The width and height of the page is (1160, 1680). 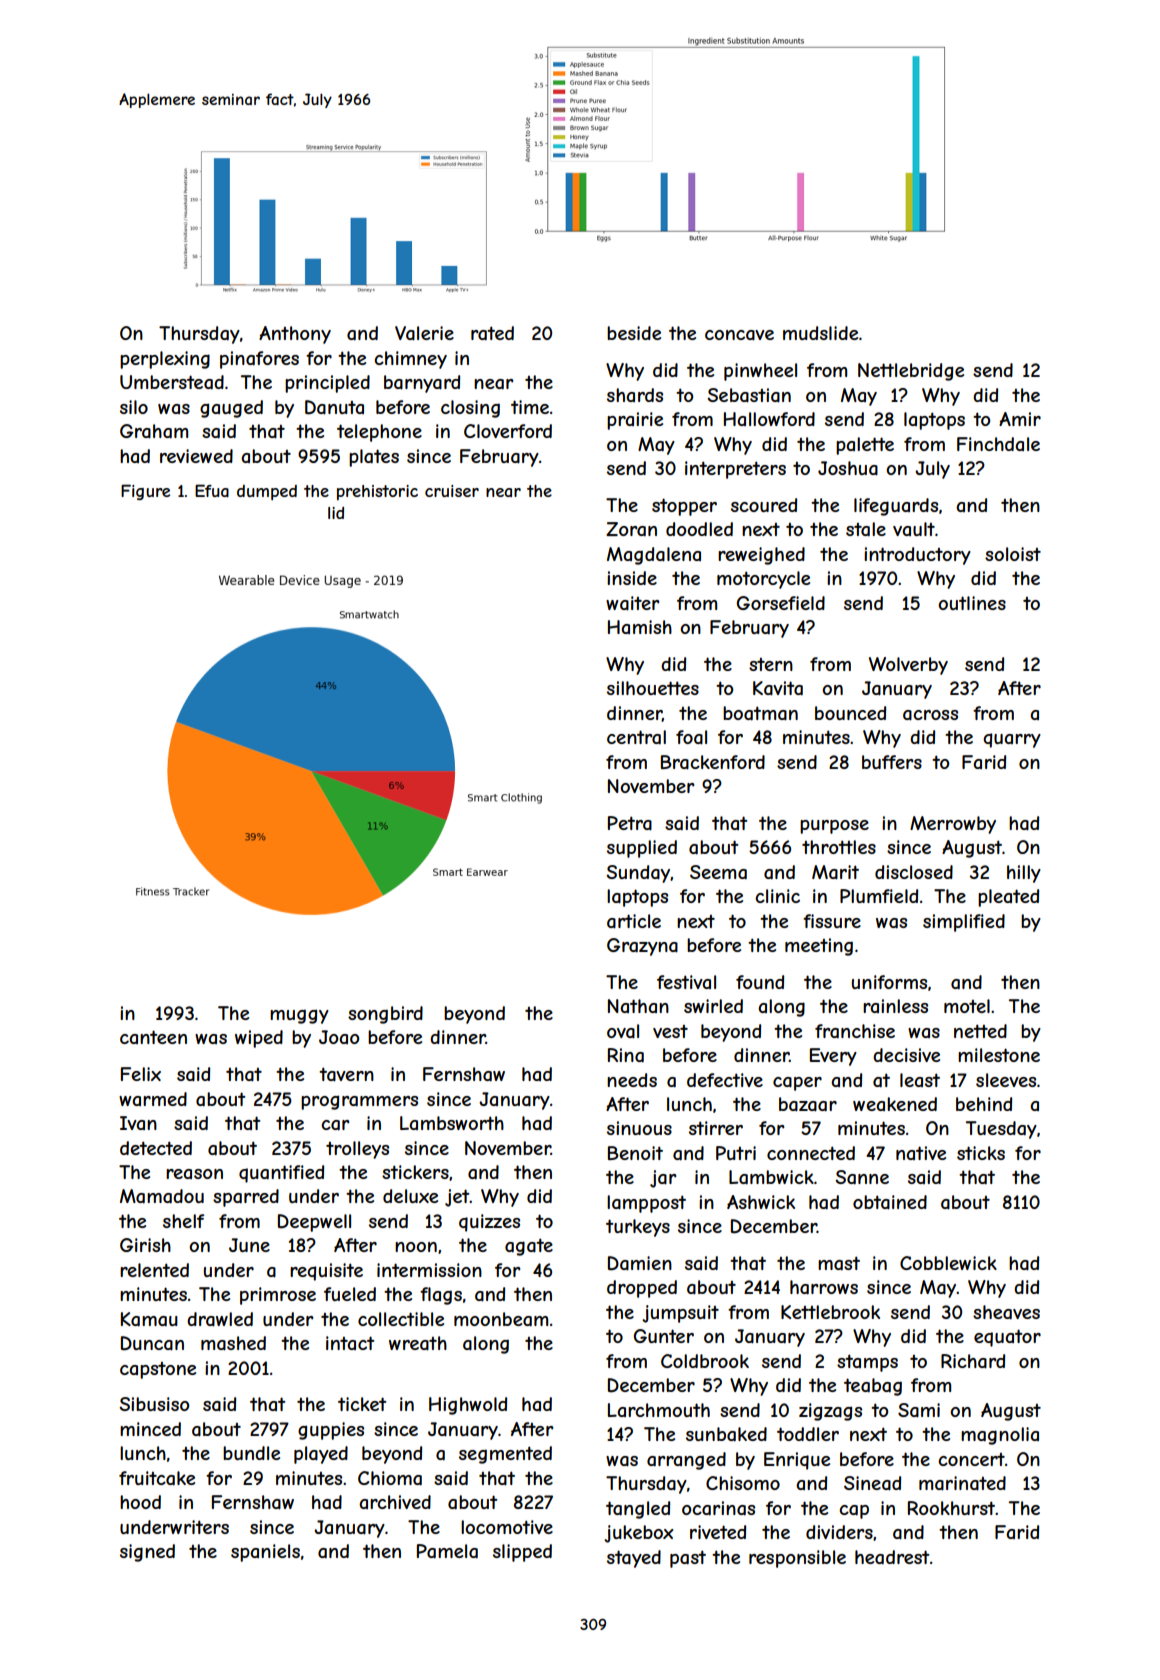 What do you see at coordinates (862, 1177) in the page?
I see `Sanne` at bounding box center [862, 1177].
